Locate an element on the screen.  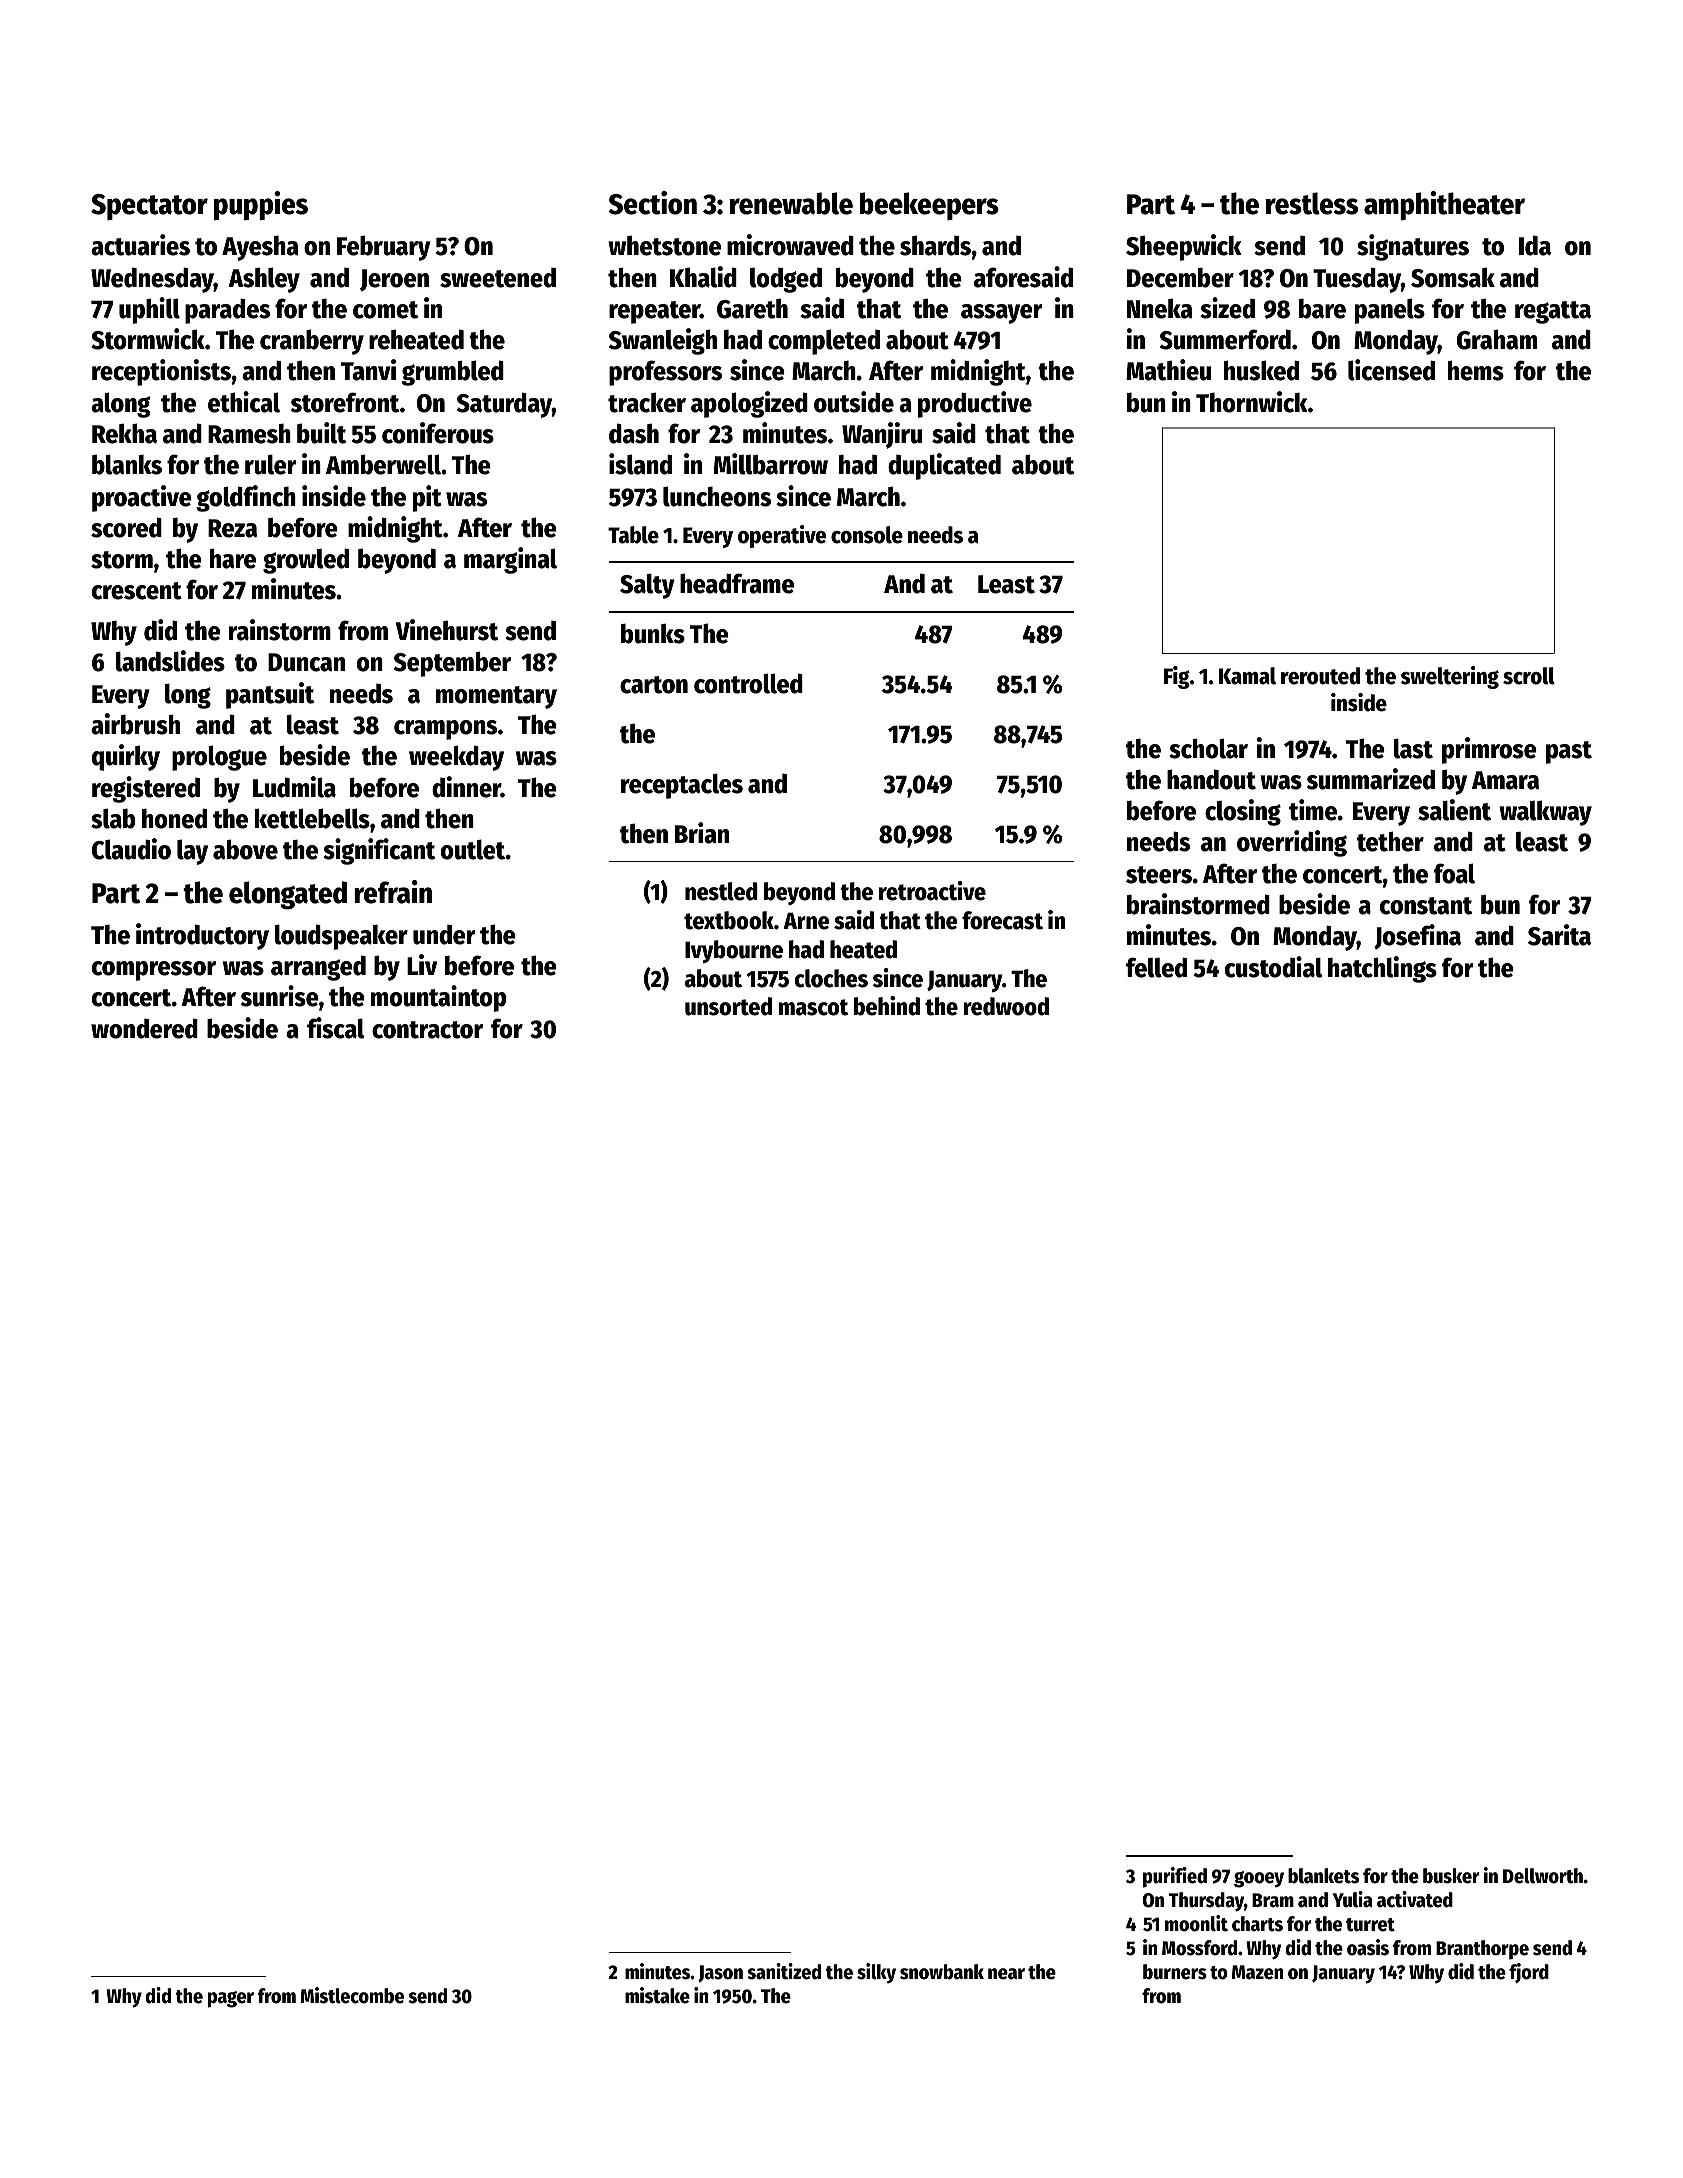
Dellworth is located at coordinates (1543, 1876).
